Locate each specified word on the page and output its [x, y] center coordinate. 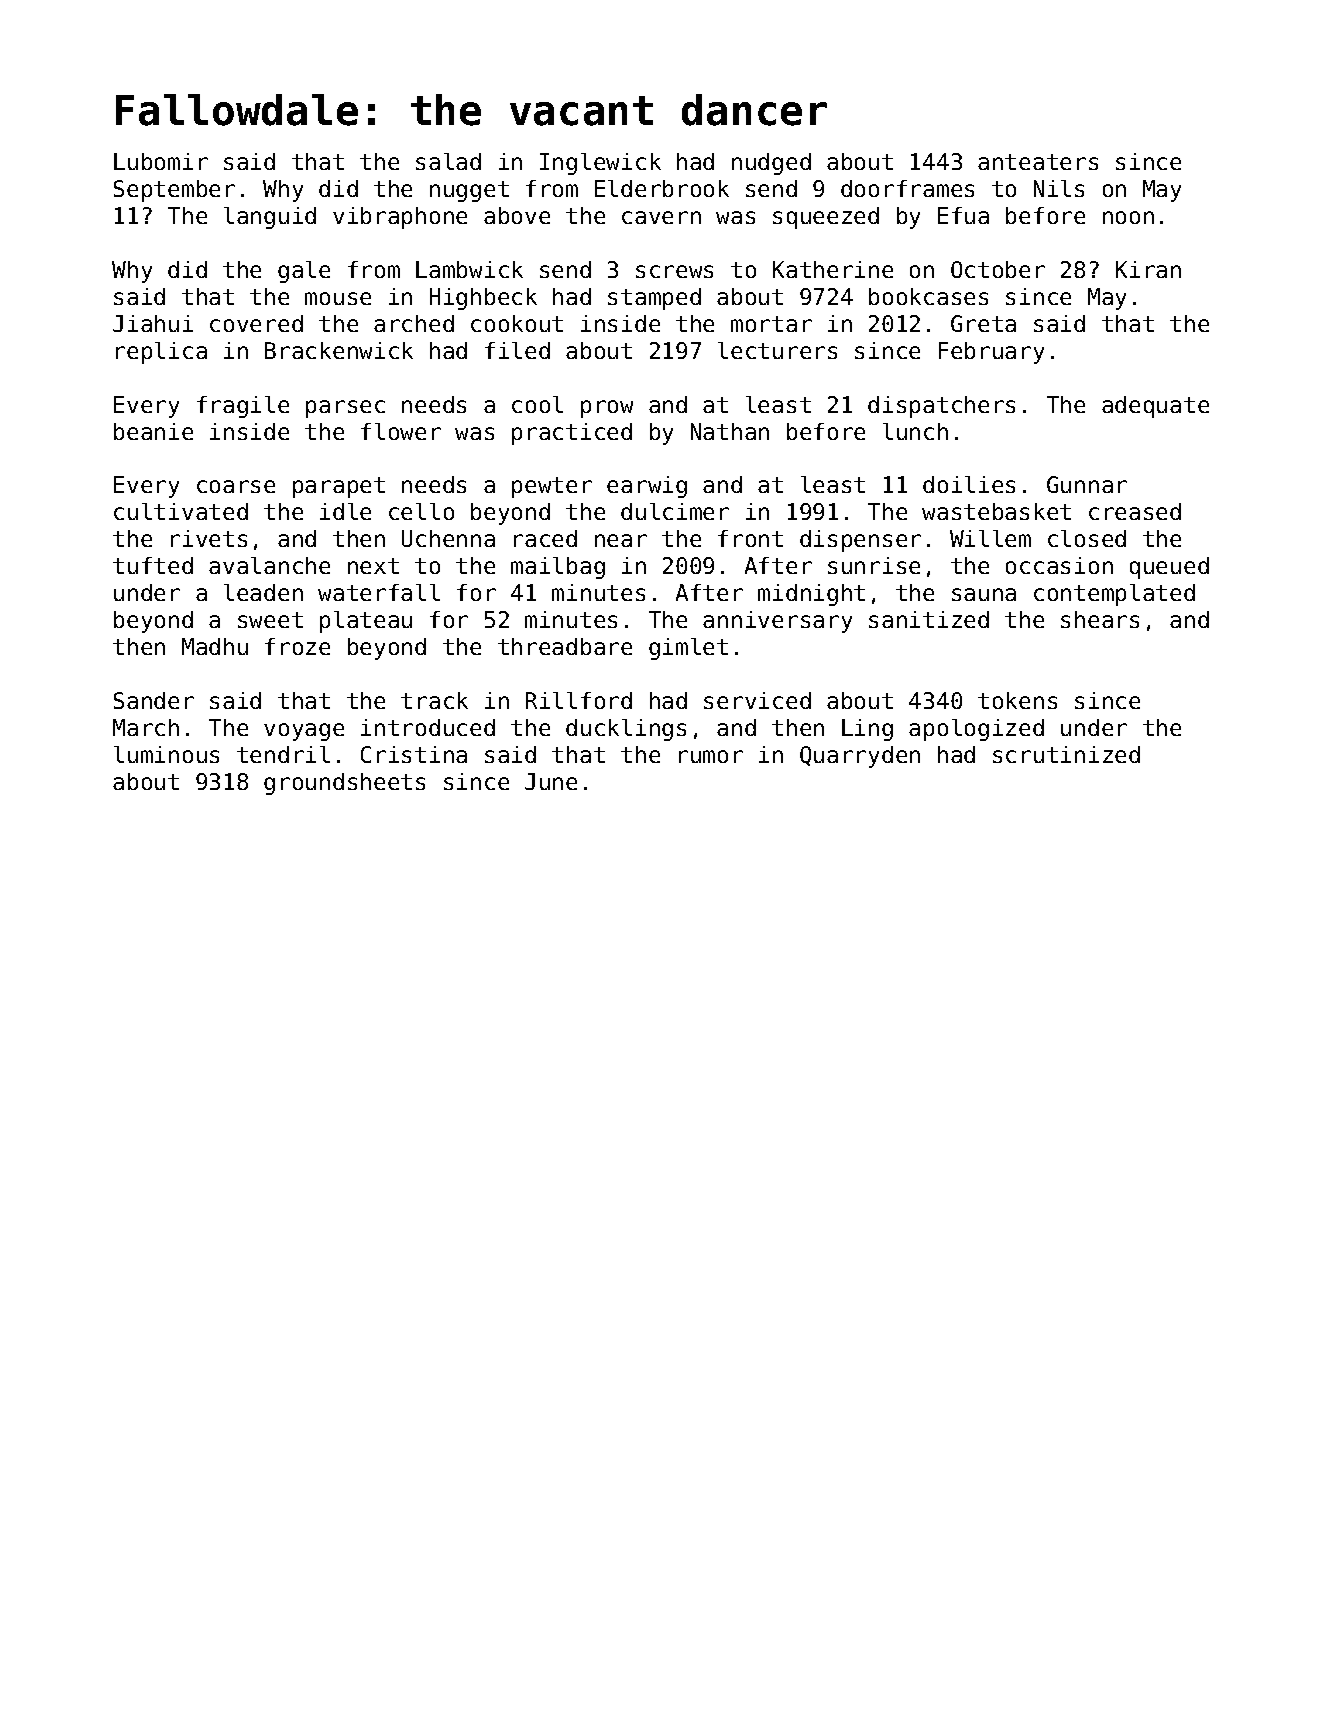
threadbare [565, 646]
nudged [771, 164]
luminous [166, 754]
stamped [654, 299]
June [551, 781]
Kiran [1148, 269]
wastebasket [996, 511]
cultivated [181, 511]
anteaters [1038, 162]
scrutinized [1066, 754]
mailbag [558, 568]
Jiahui [153, 323]
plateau [366, 622]
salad [448, 161]
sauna [984, 594]
